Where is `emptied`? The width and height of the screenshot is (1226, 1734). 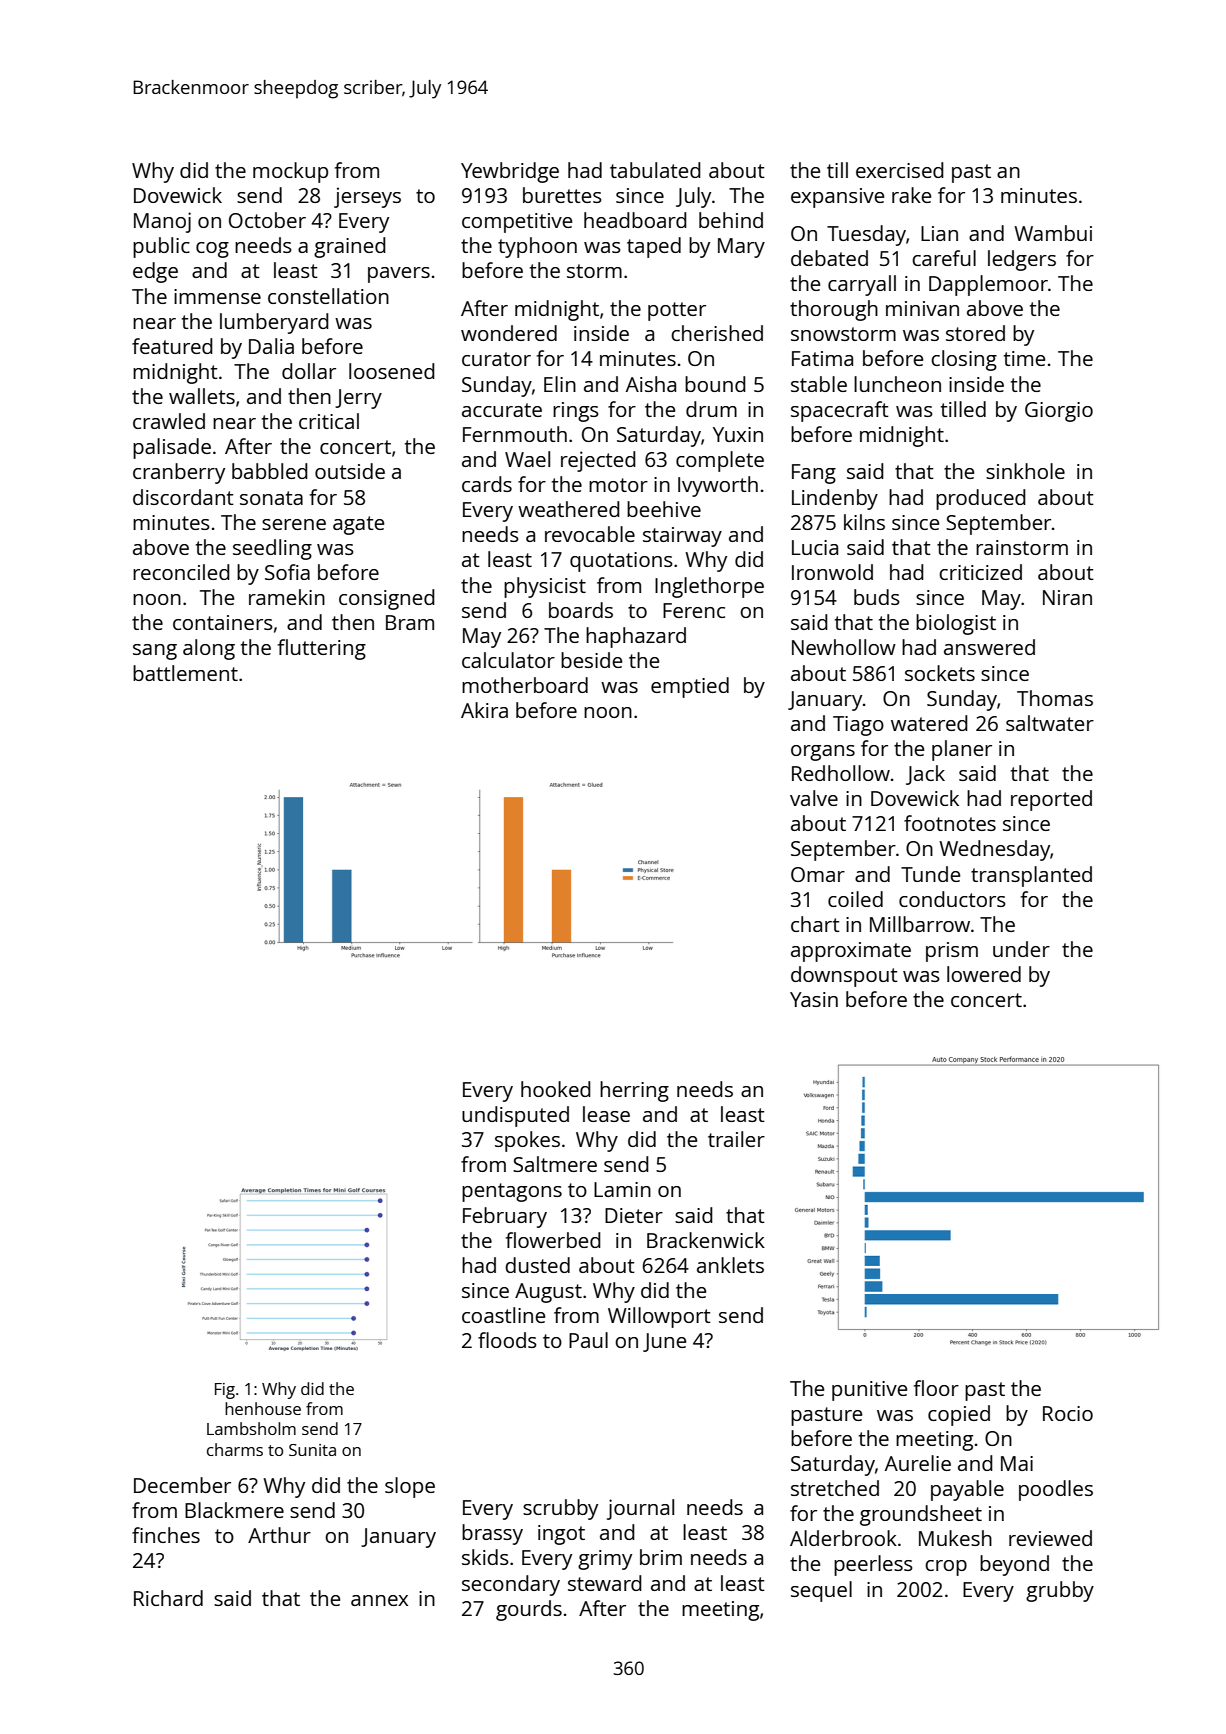
emptied is located at coordinates (690, 687).
